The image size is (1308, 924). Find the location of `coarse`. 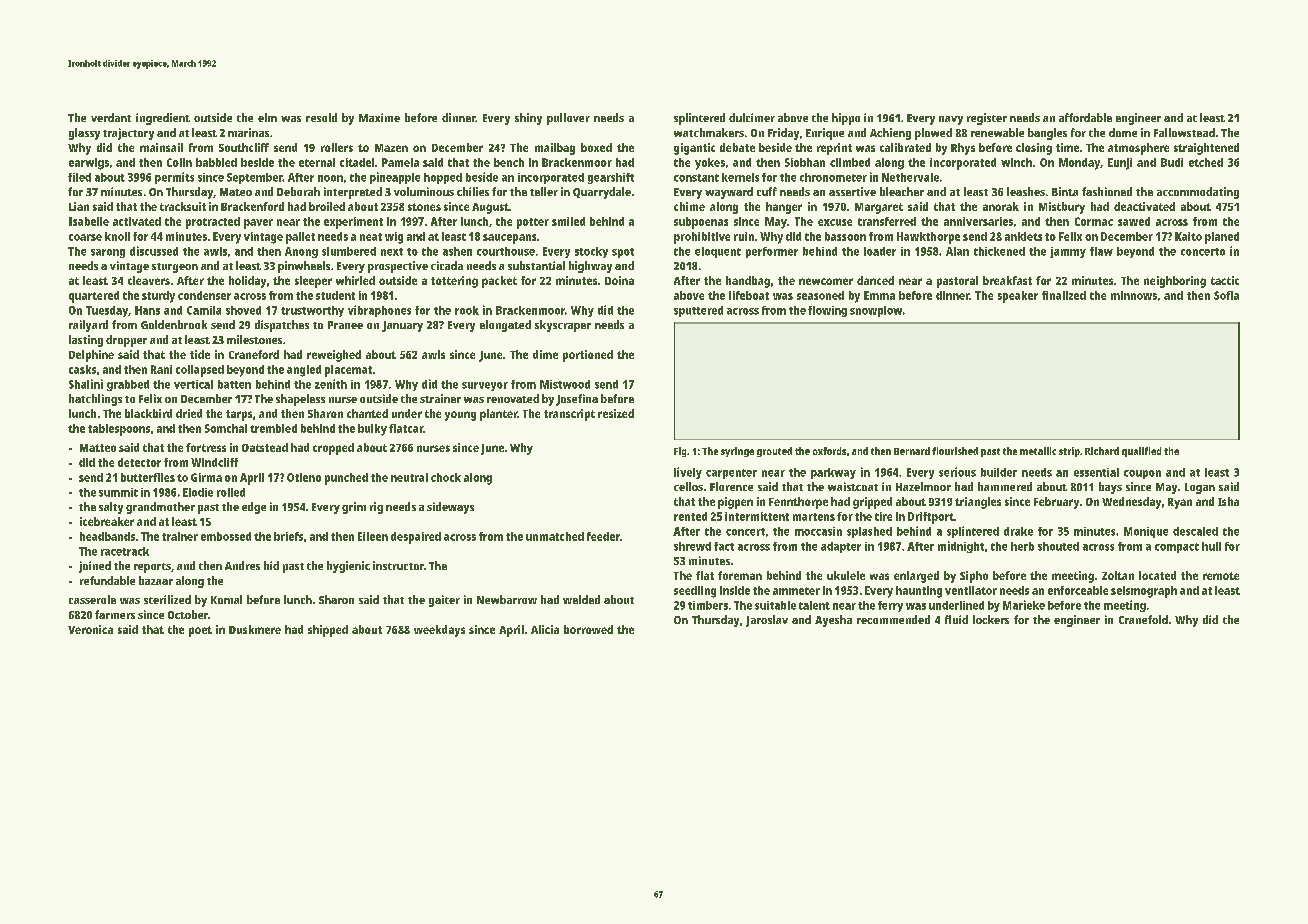

coarse is located at coordinates (85, 237).
